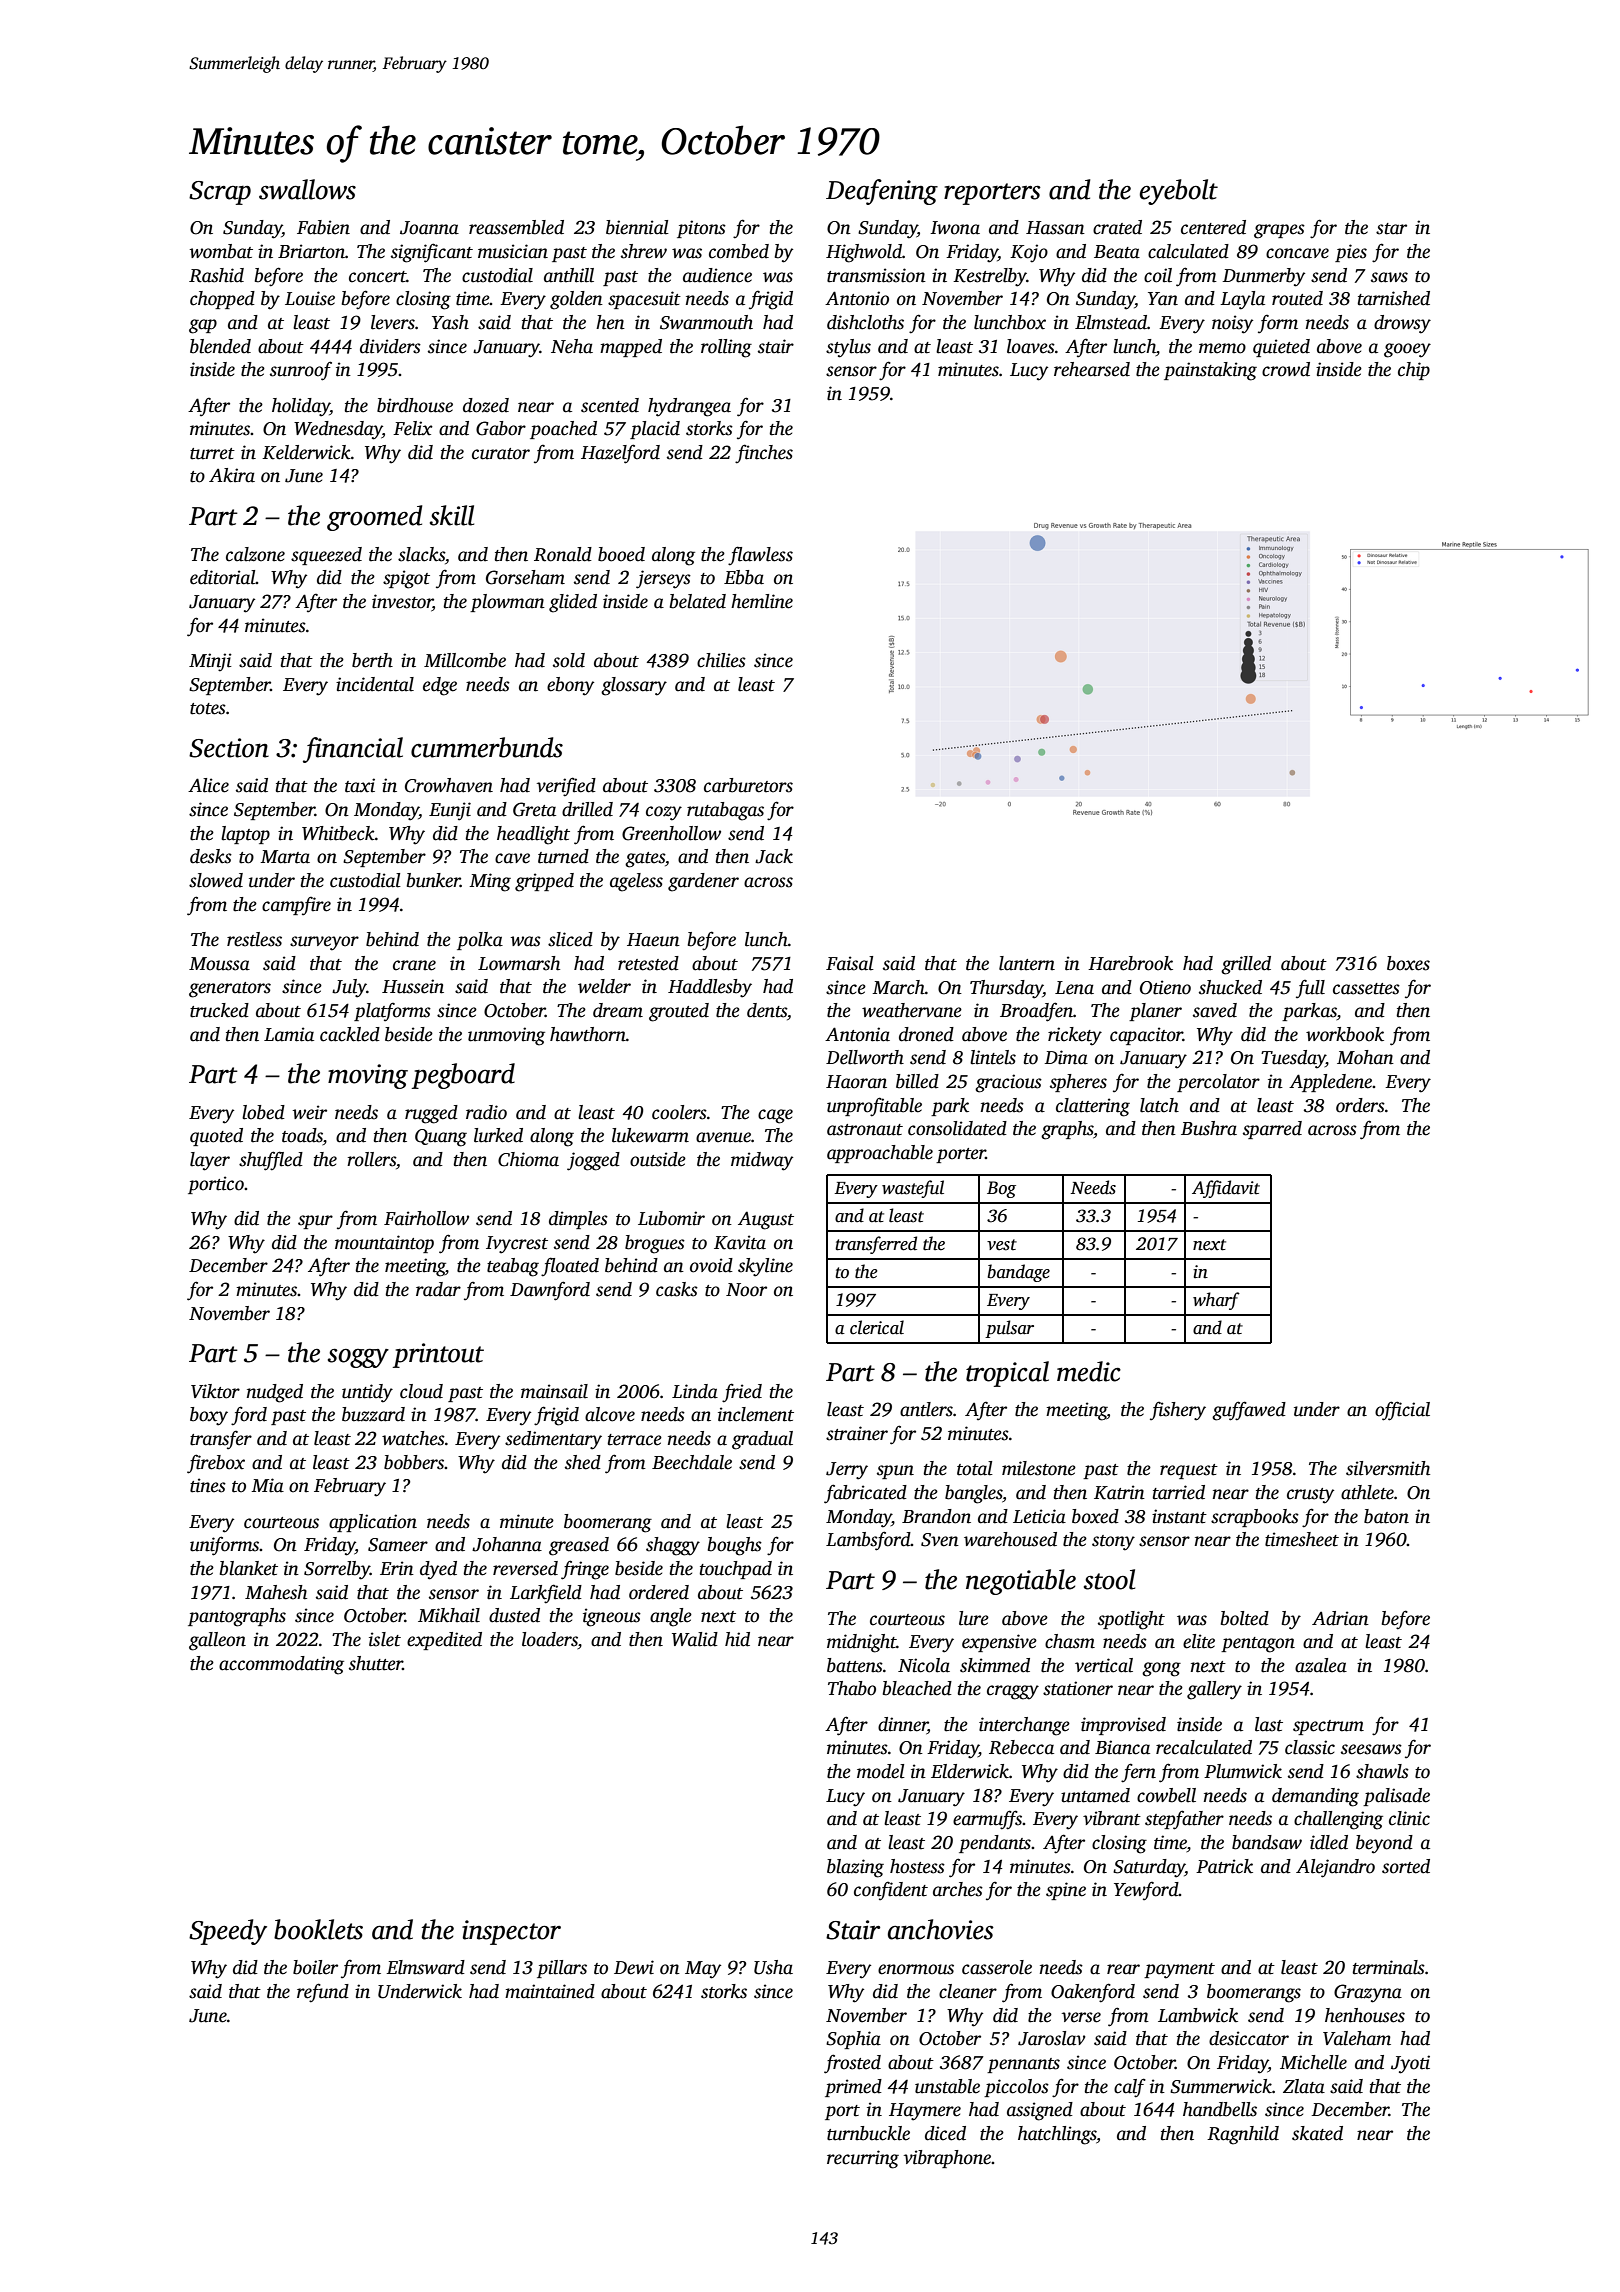  Describe the element at coordinates (1179, 192) in the image. I see `eyebolt` at that location.
